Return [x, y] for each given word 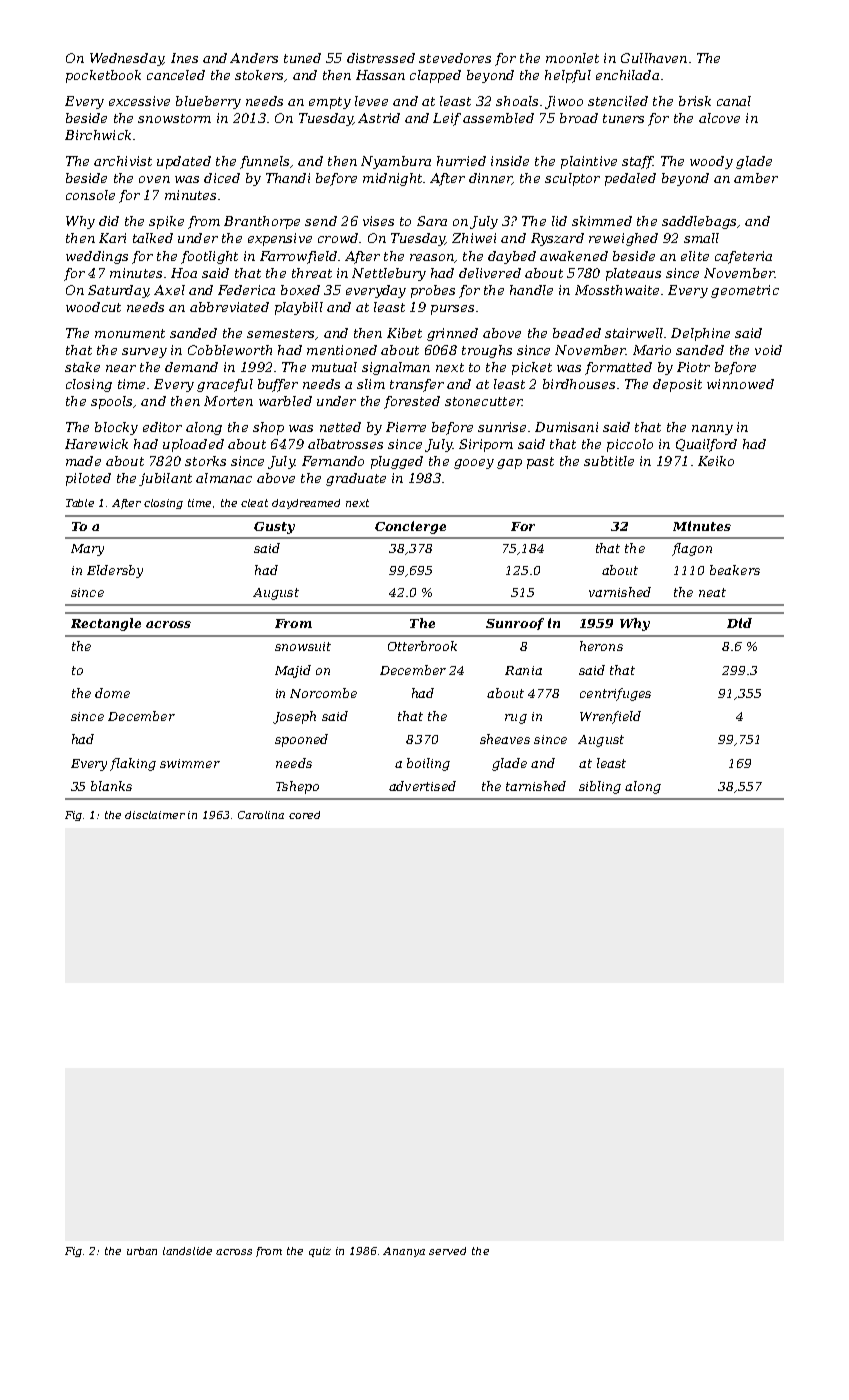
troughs [487, 351]
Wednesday [126, 59]
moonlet [572, 58]
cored [304, 815]
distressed [381, 58]
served [447, 1251]
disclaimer [155, 815]
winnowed [740, 384]
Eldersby [115, 571]
